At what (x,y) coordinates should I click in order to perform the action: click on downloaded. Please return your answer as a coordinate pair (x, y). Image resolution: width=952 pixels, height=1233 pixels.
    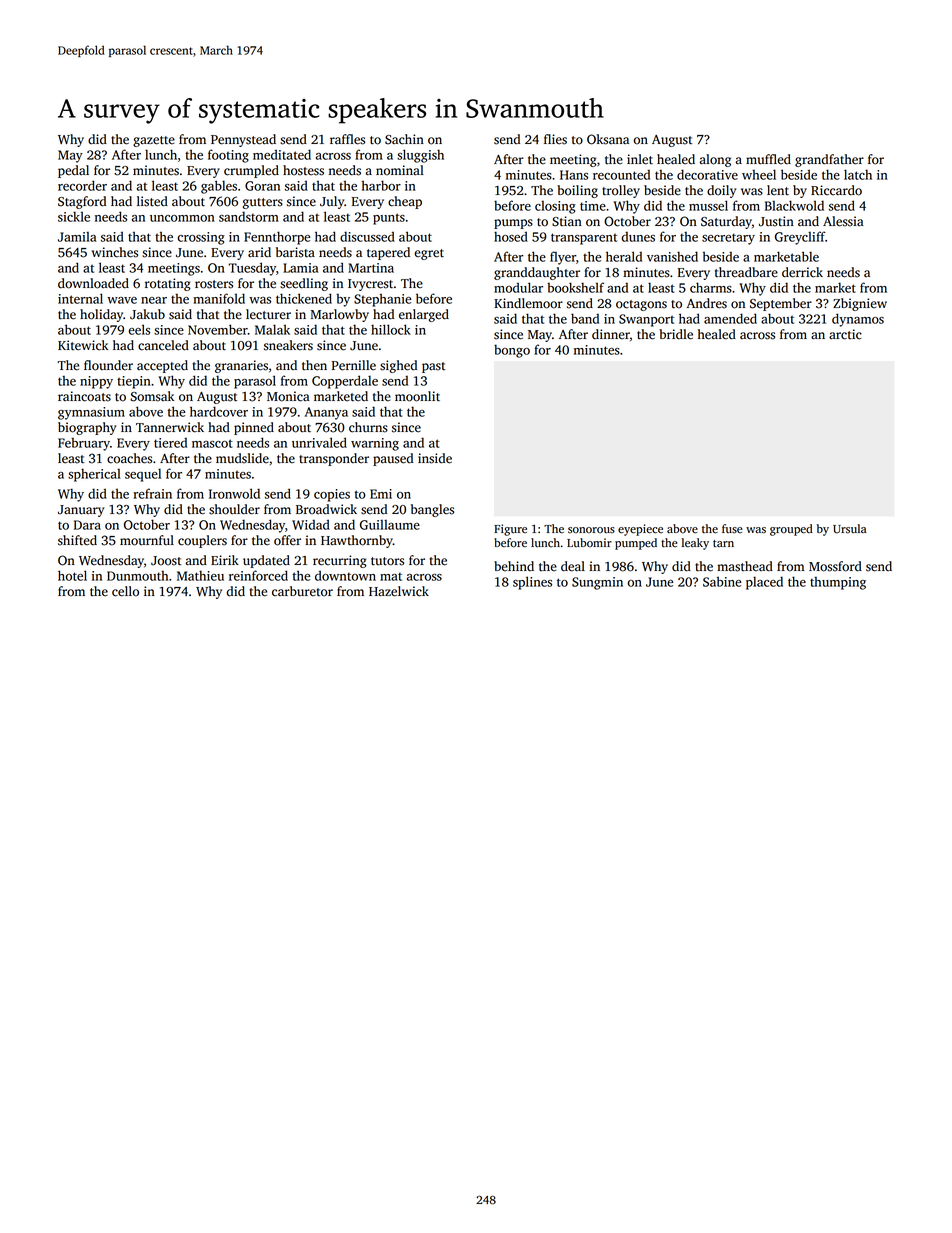
    Looking at the image, I should click on (93, 283).
